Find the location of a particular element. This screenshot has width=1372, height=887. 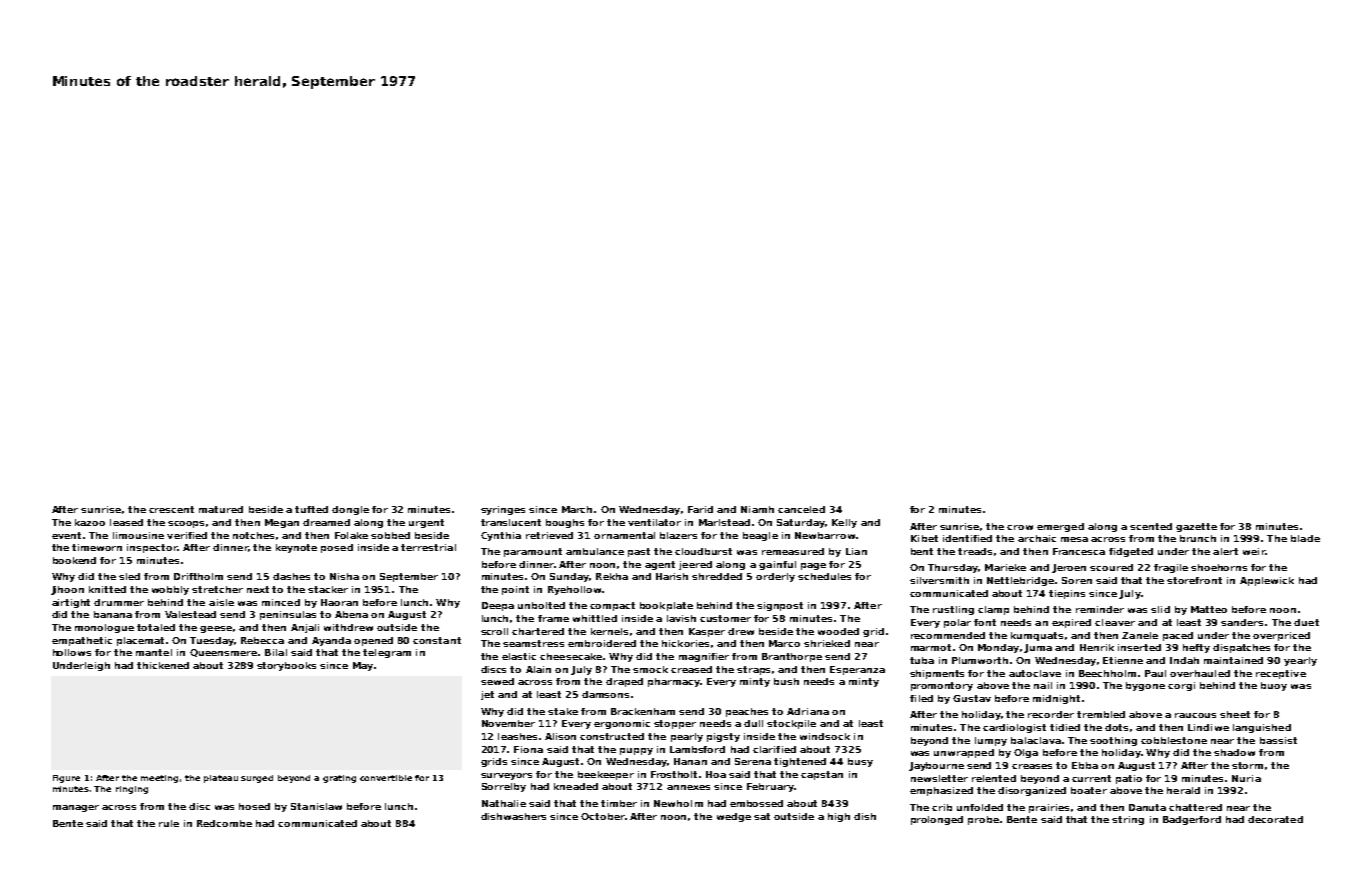

emerged is located at coordinates (1060, 527).
